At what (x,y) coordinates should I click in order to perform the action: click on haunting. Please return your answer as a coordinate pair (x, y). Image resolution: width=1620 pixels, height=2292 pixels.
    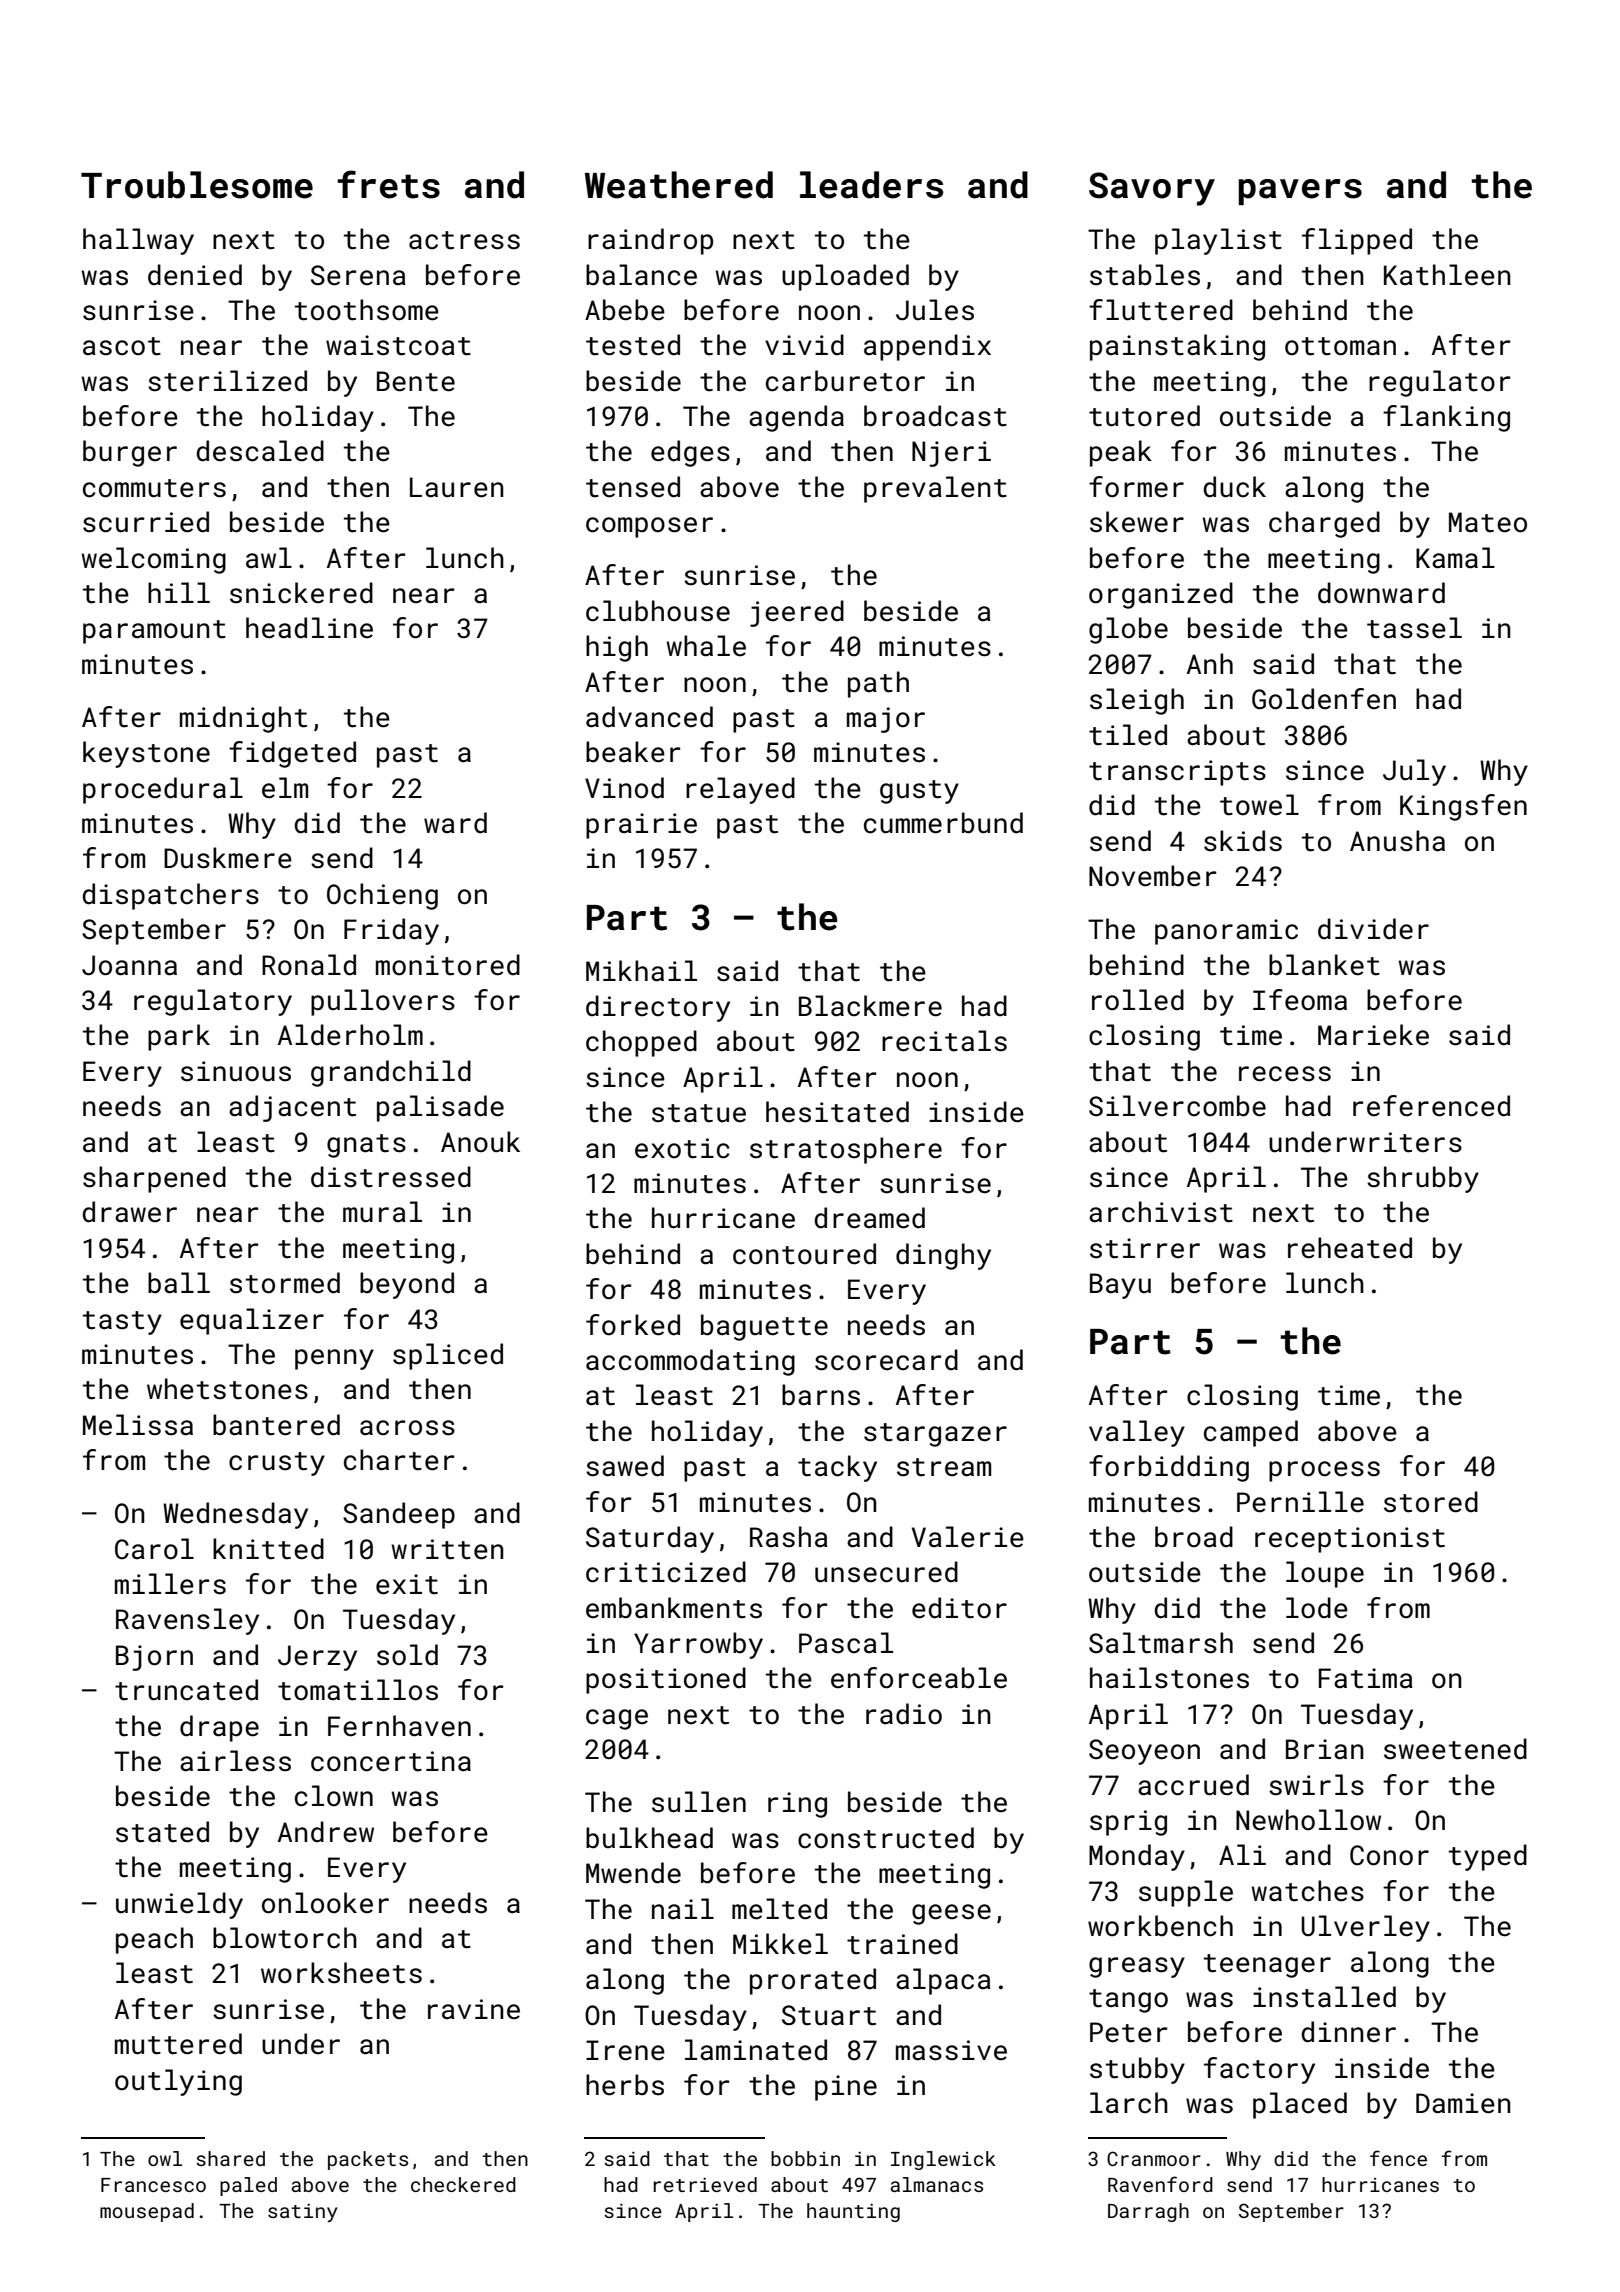
    Looking at the image, I should click on (853, 2212).
